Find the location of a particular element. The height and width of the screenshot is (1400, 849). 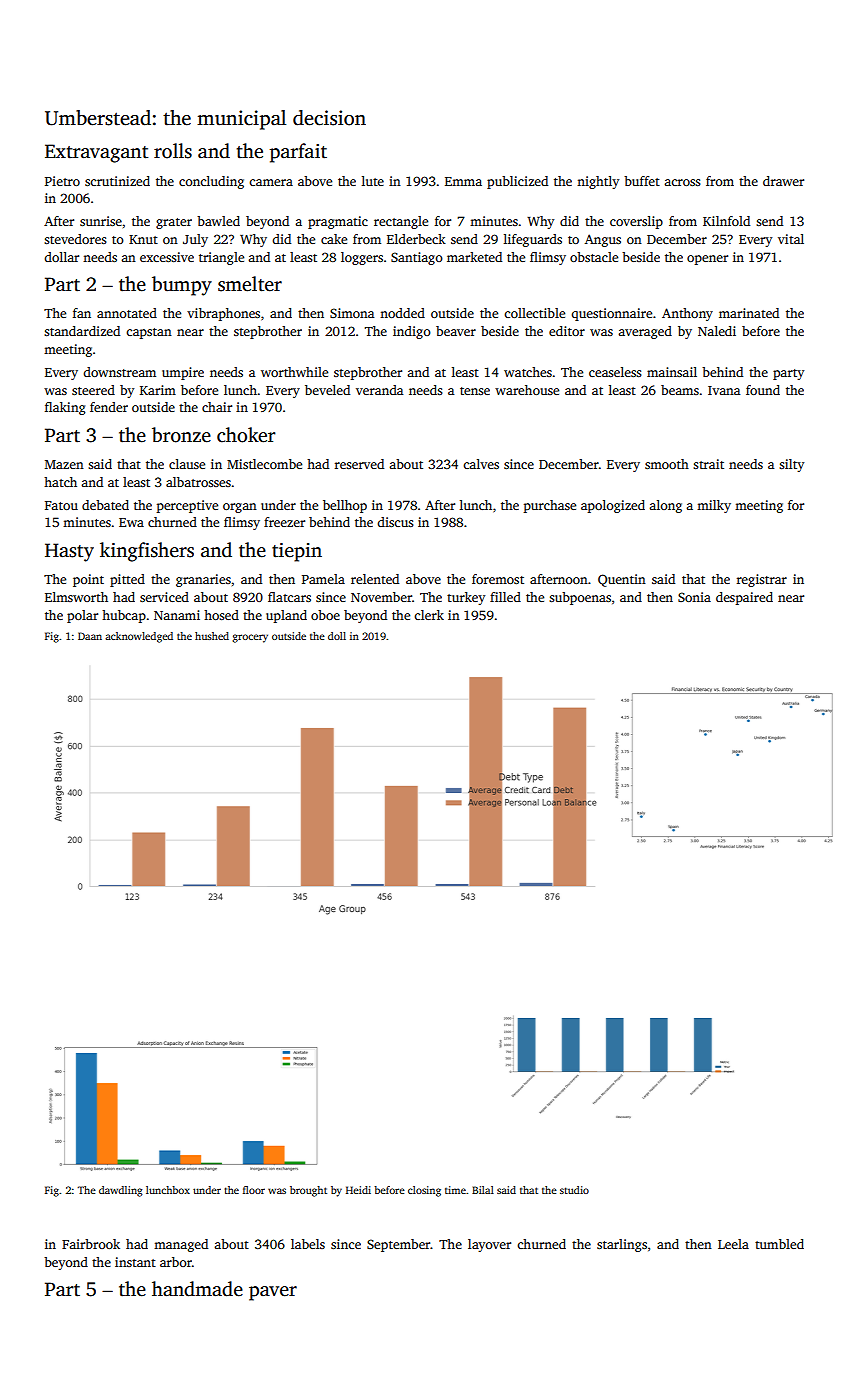

grocery is located at coordinates (250, 638).
